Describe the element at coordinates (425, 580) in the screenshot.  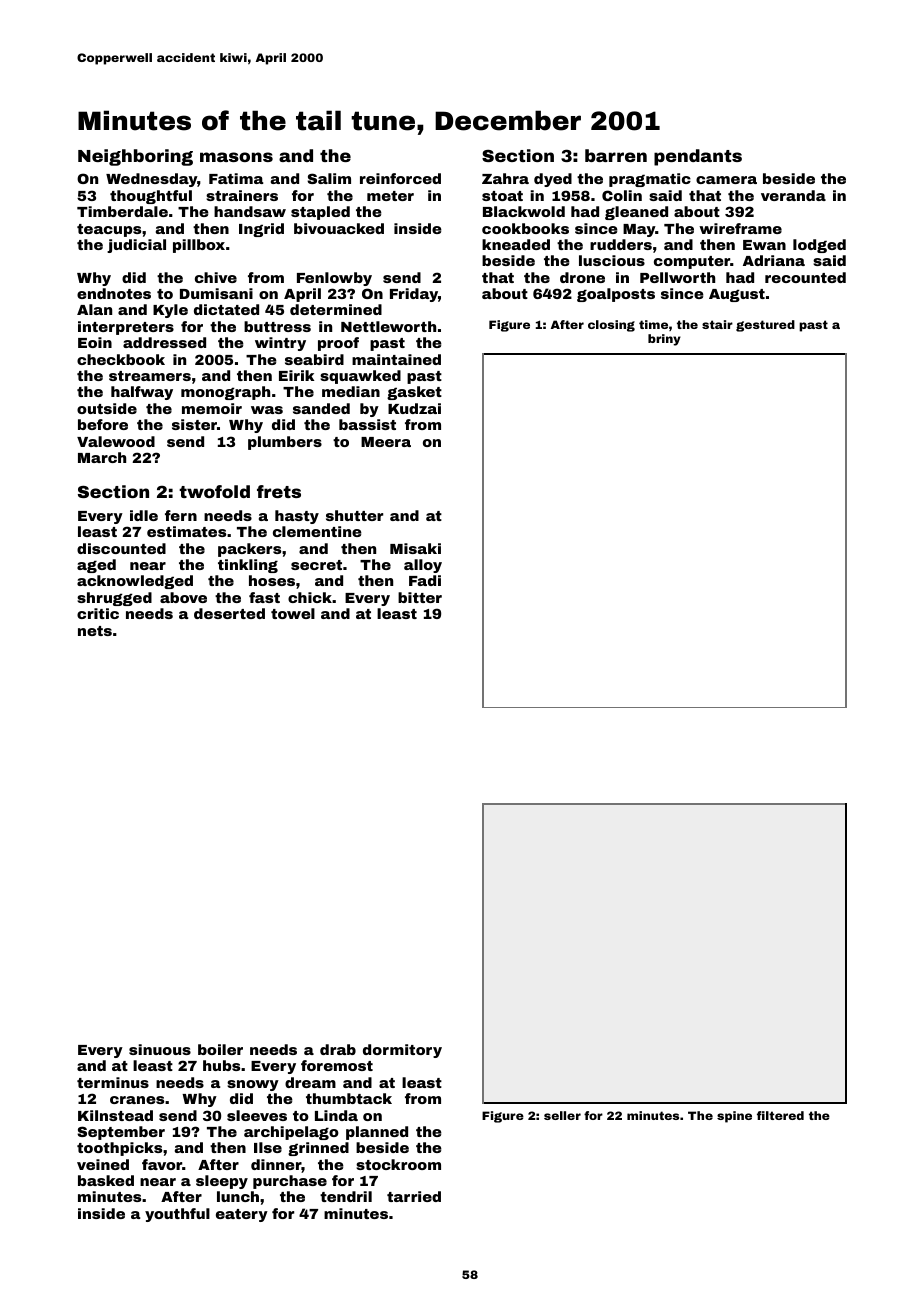
I see `Fadi` at that location.
